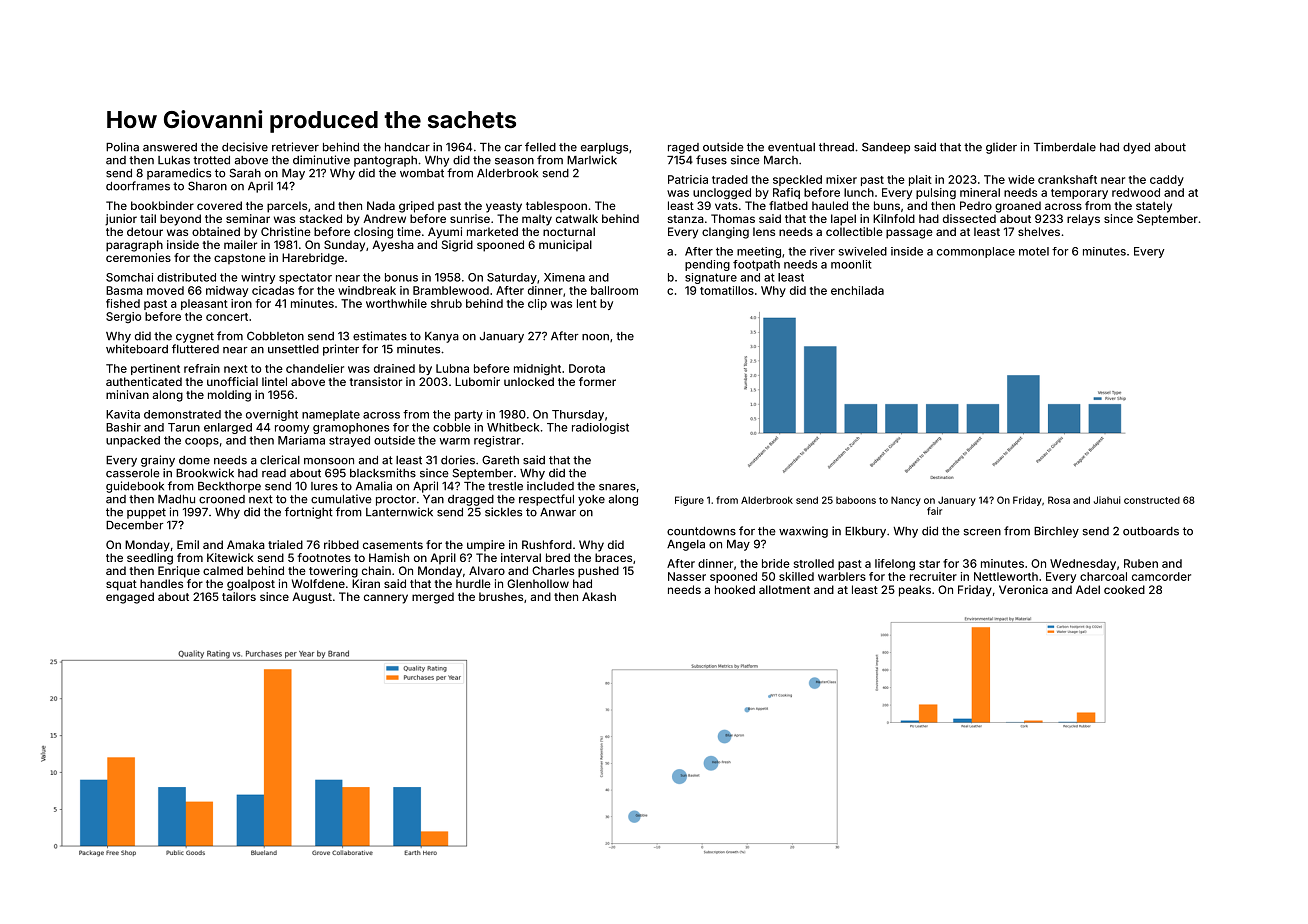 This screenshot has height=924, width=1308. Describe the element at coordinates (287, 207) in the screenshot. I see `parcels` at that location.
